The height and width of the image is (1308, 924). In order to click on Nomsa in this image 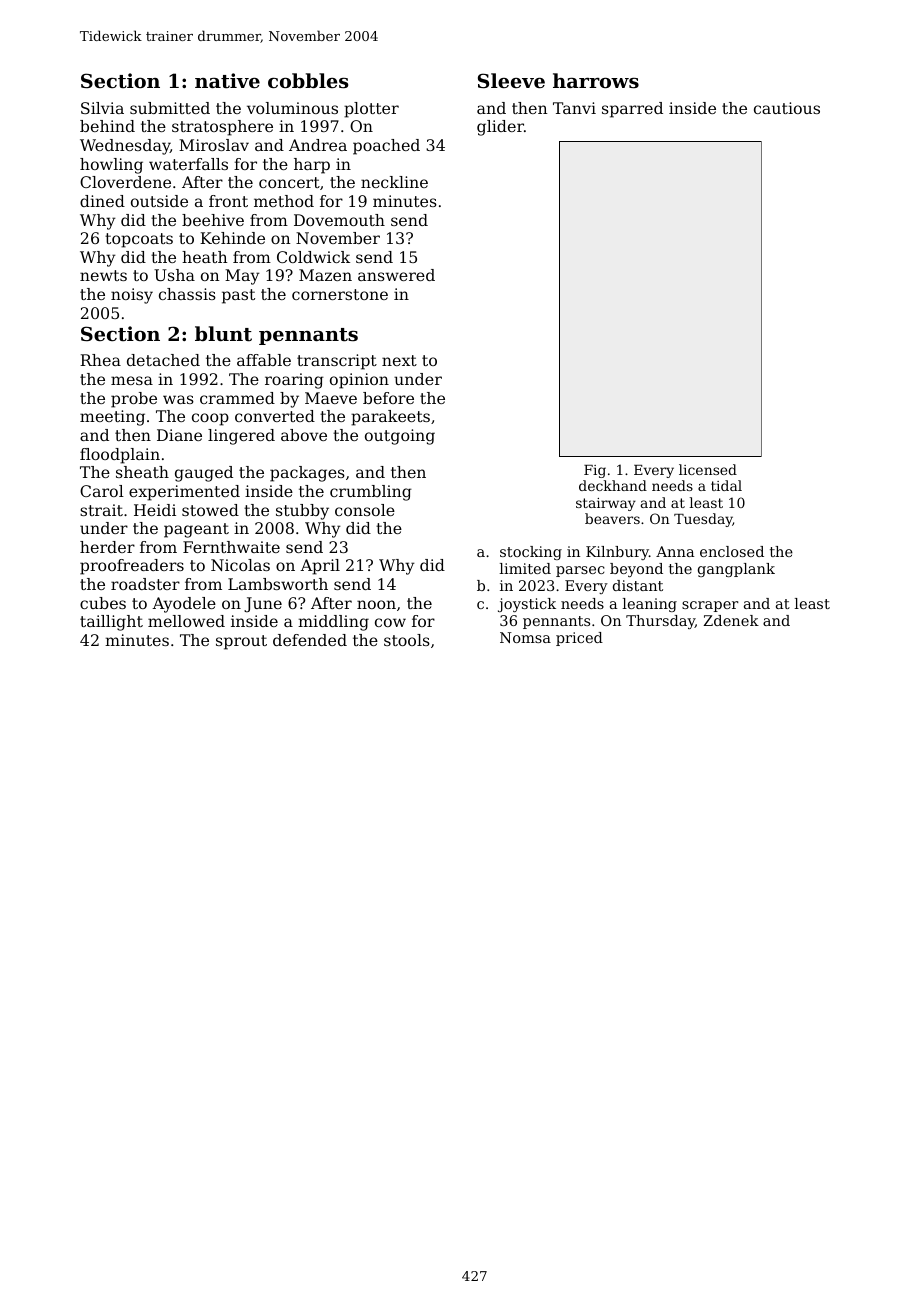, I will do `click(525, 637)`.
